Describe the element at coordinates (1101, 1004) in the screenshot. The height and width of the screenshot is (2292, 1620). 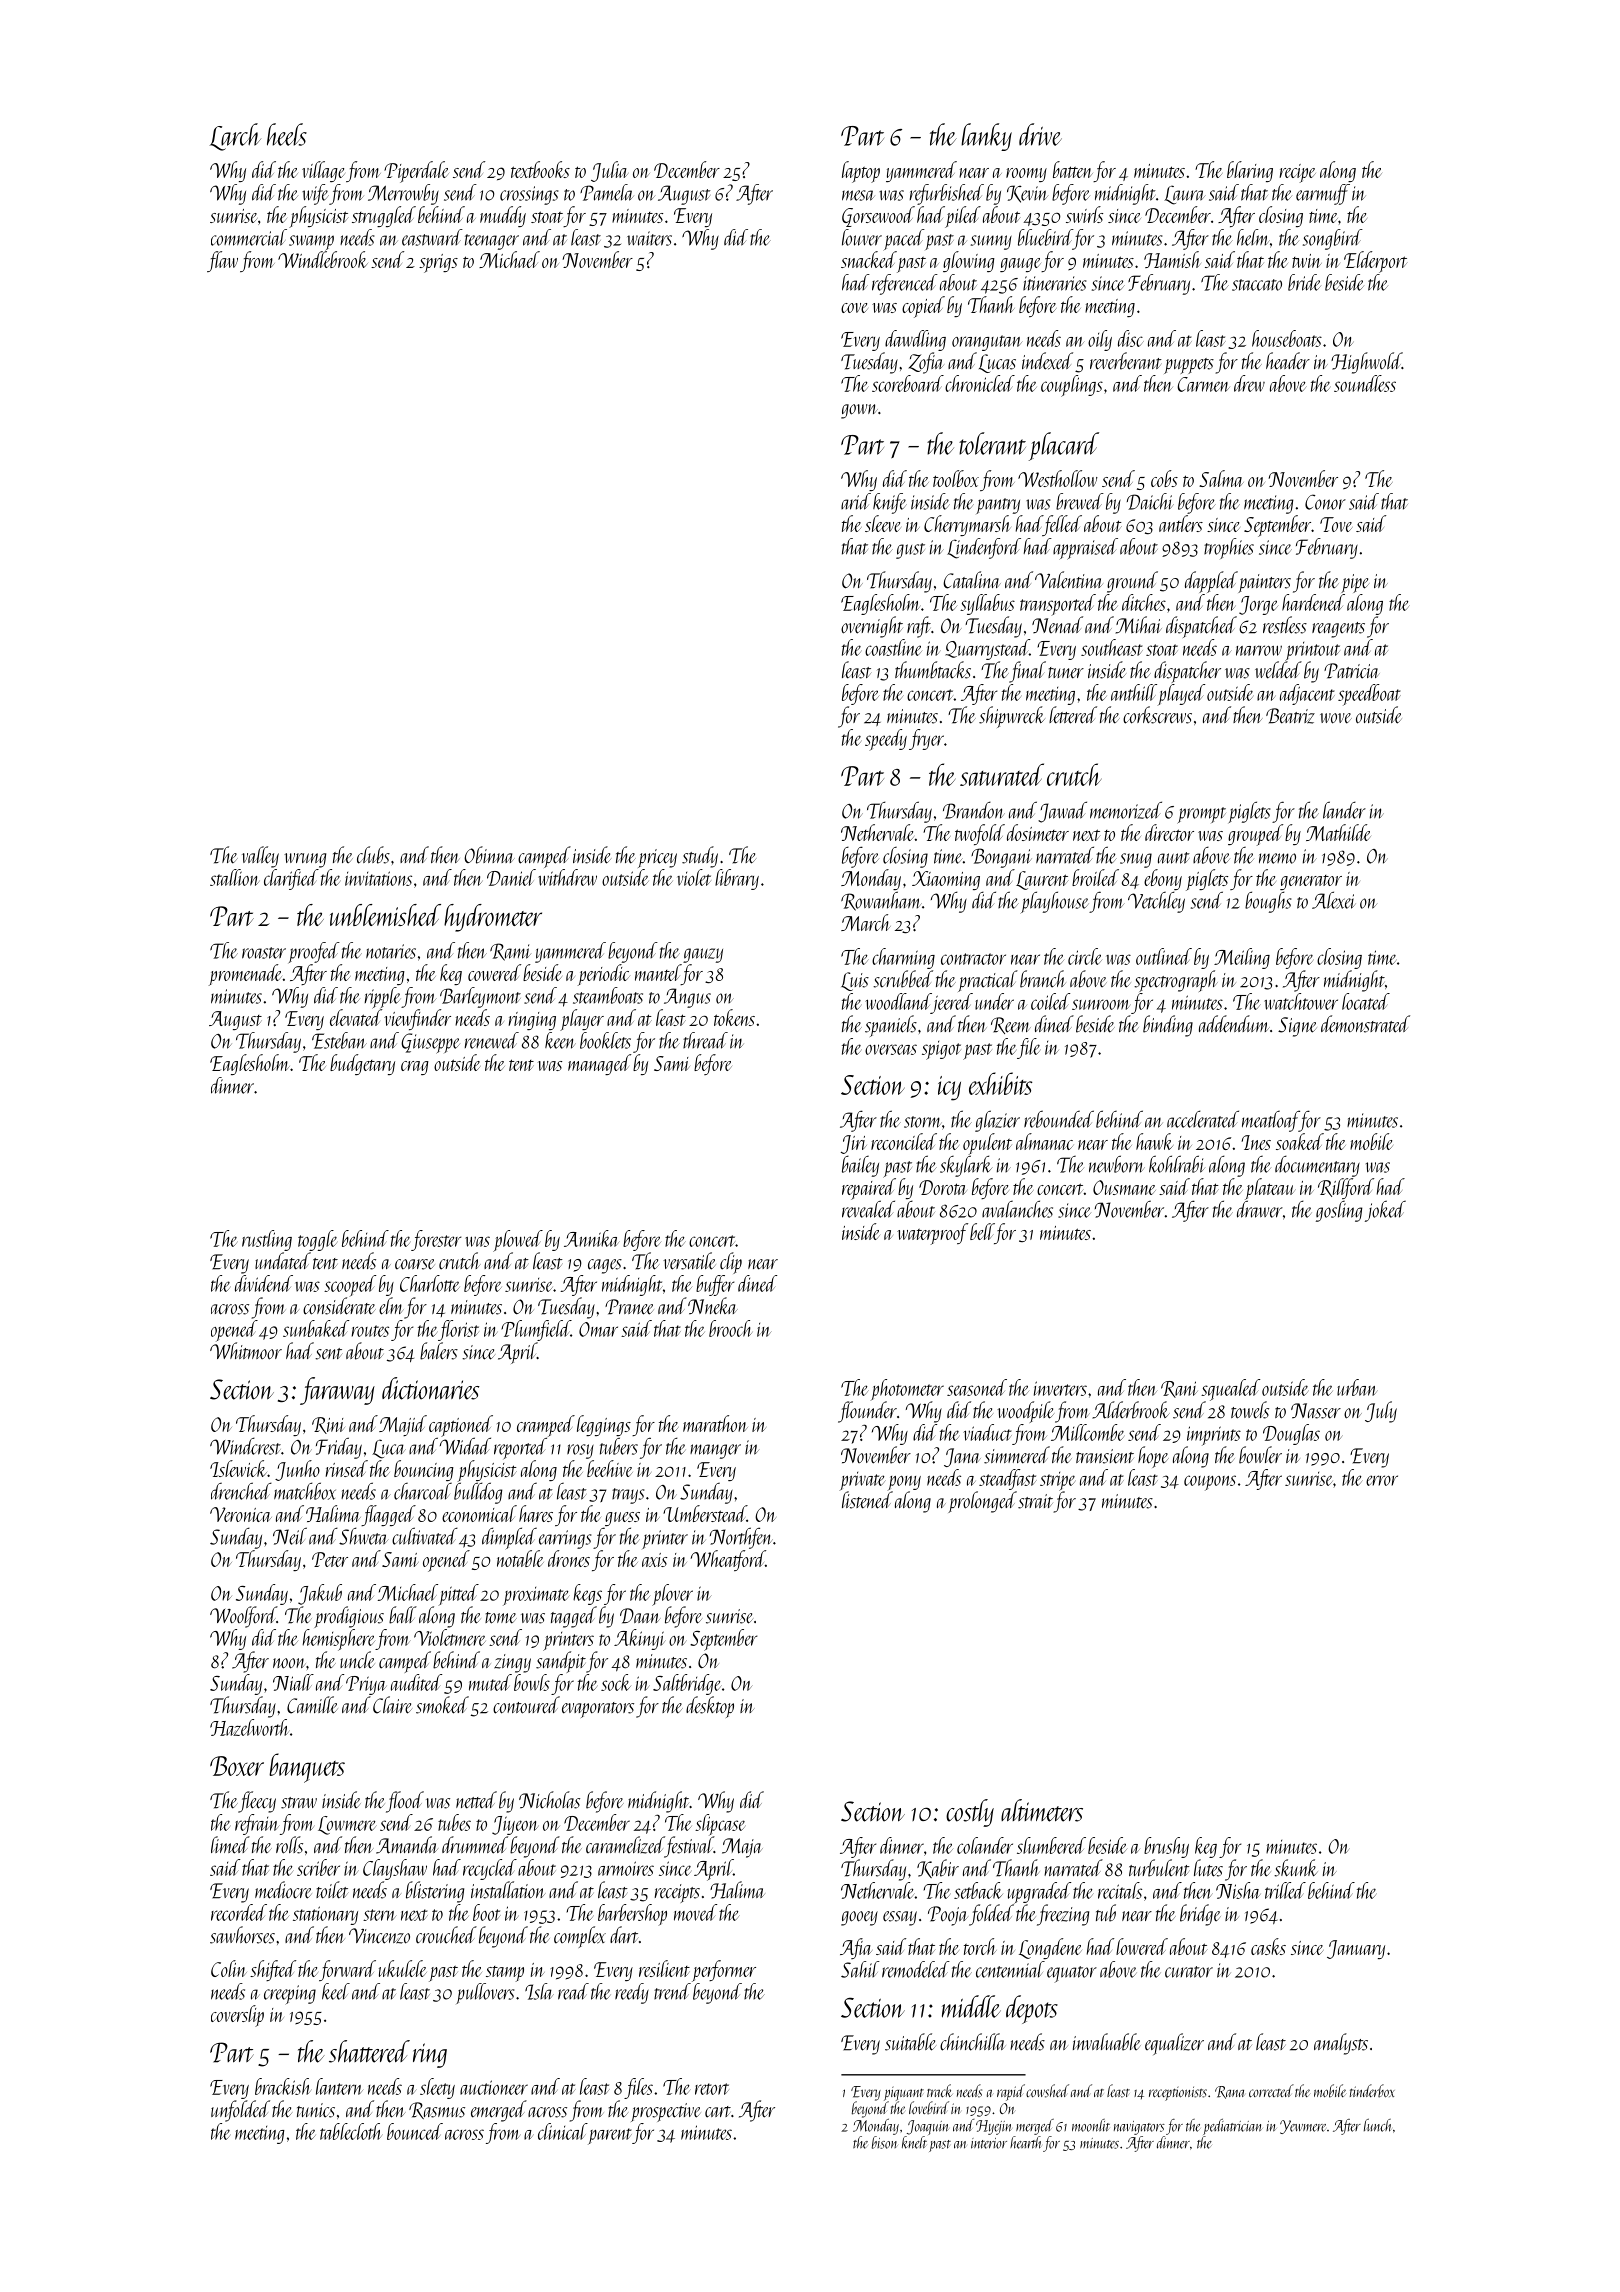
I see `sunroom` at that location.
